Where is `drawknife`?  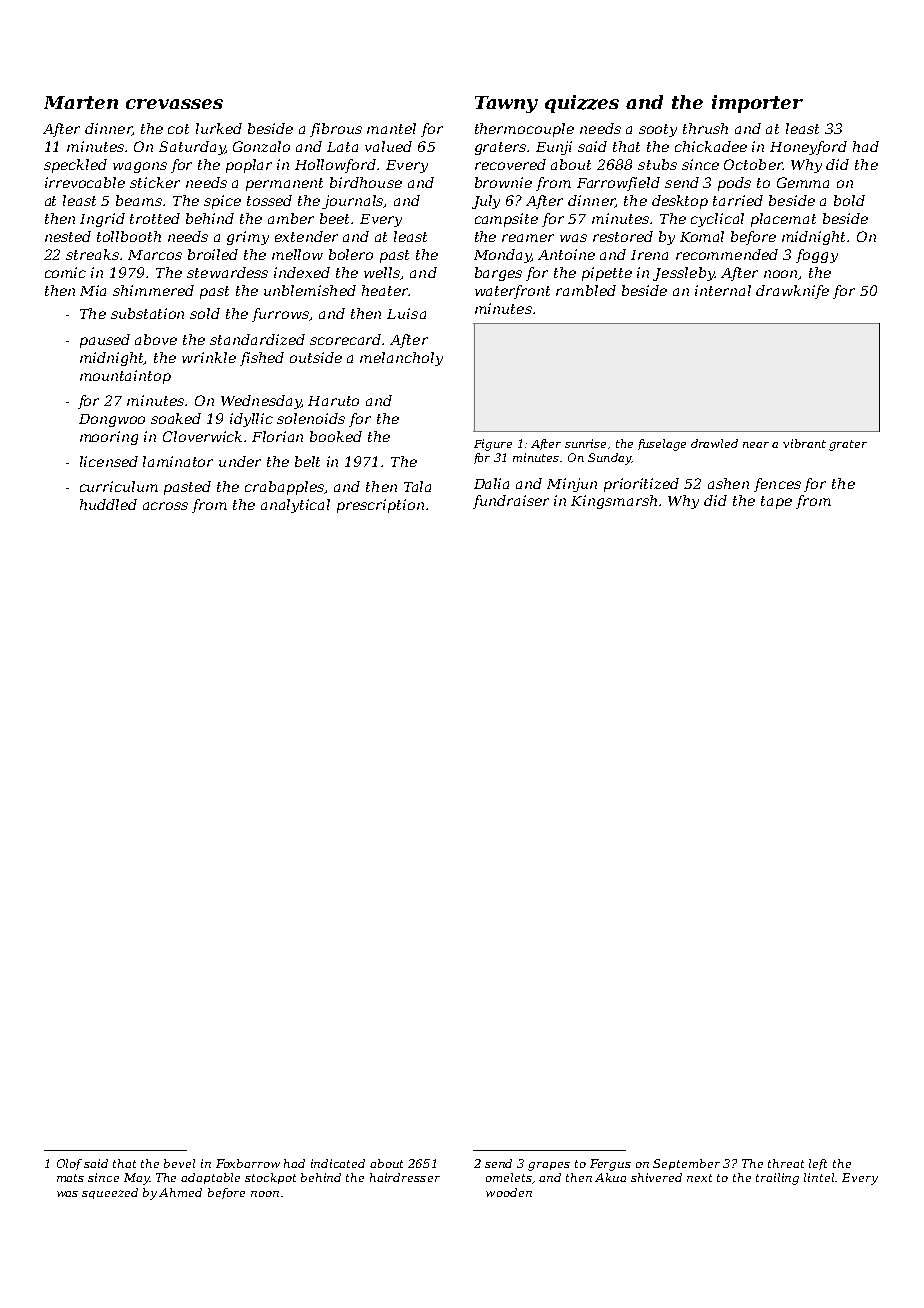
drawknife is located at coordinates (792, 292).
